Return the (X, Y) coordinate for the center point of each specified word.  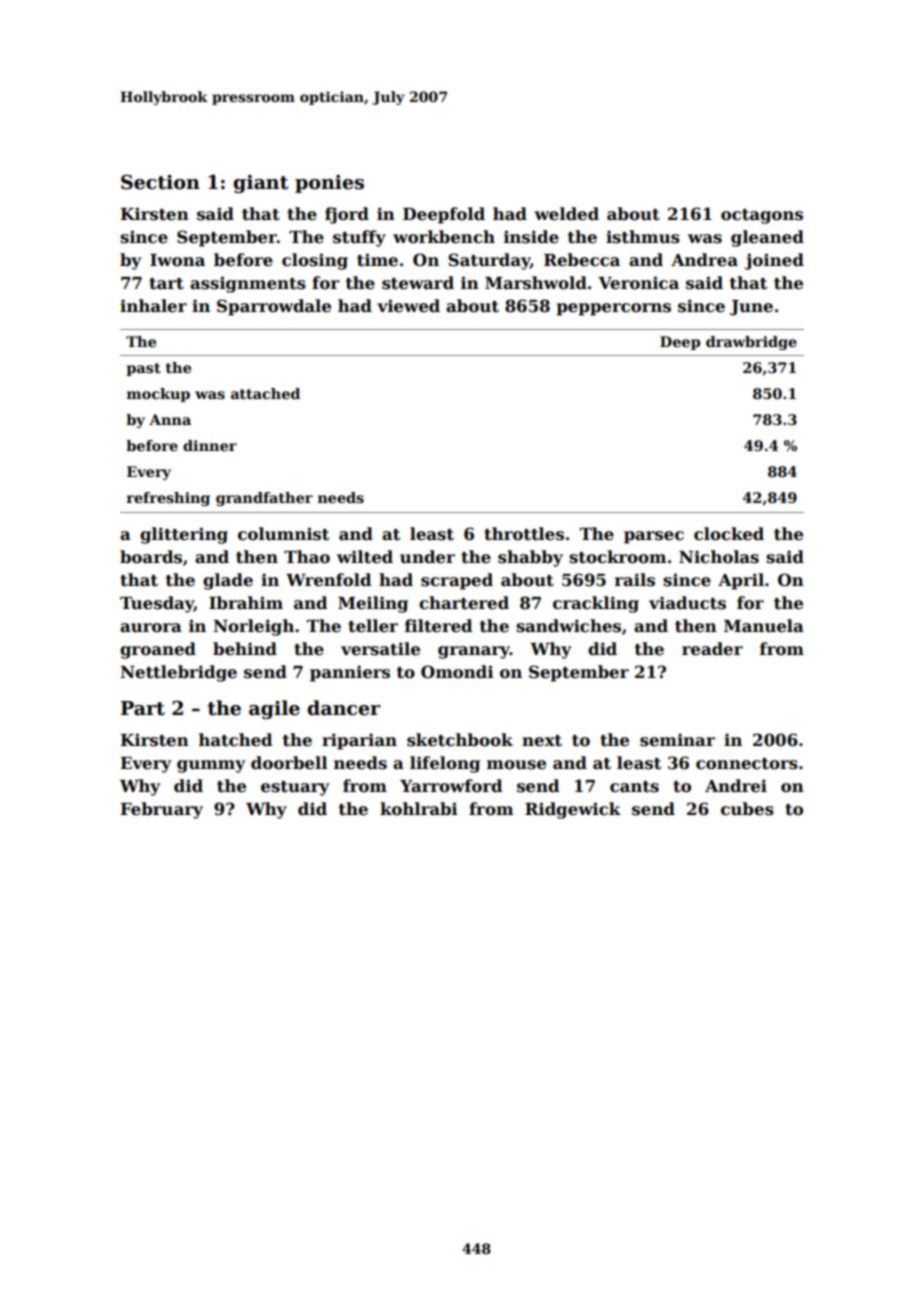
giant (260, 184)
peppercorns (614, 309)
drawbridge (751, 343)
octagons (762, 216)
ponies (329, 184)
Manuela (764, 626)
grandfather (264, 499)
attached (265, 393)
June (751, 308)
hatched (235, 740)
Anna (170, 419)
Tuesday (157, 604)
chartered (464, 603)
